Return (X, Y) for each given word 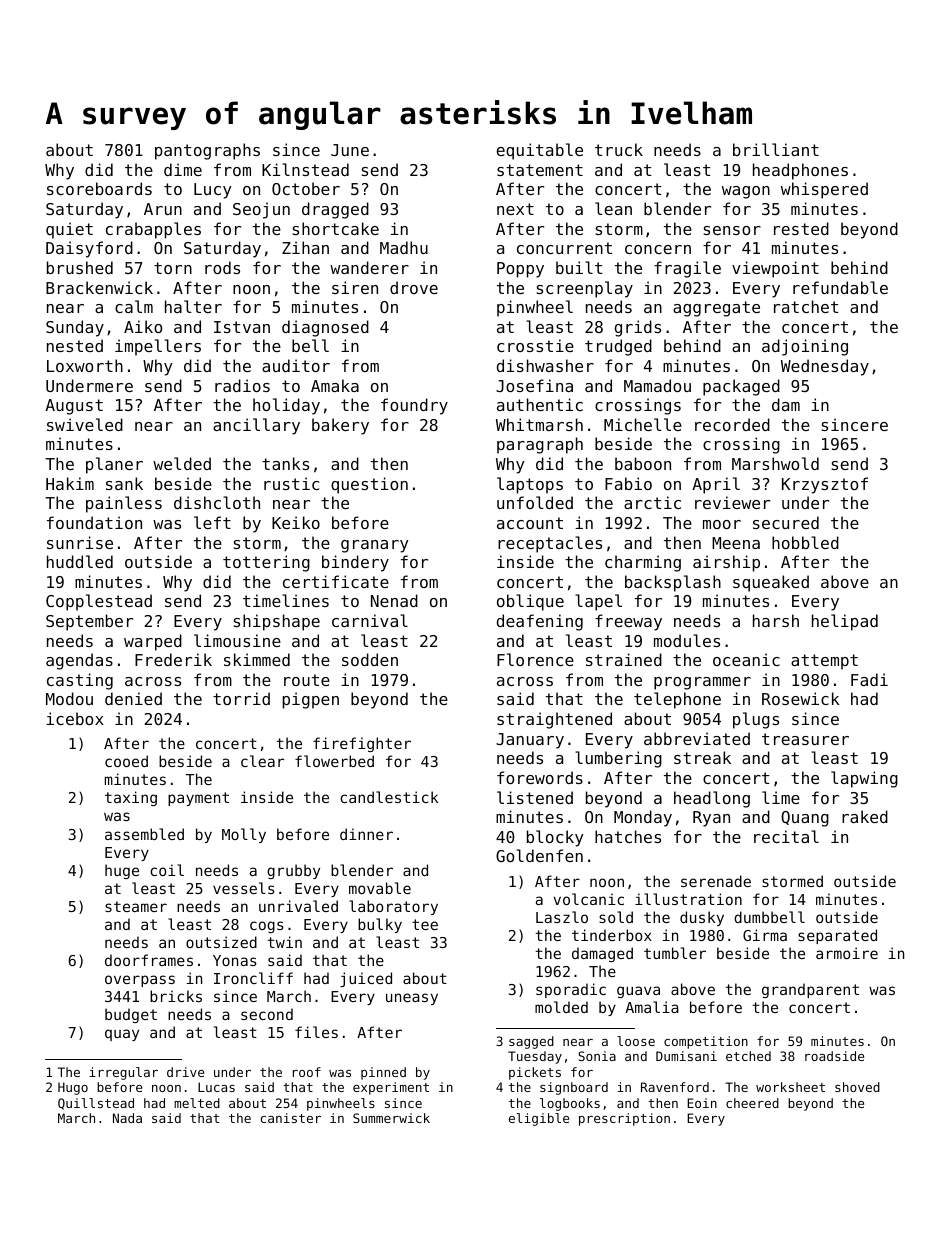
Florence (535, 659)
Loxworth (85, 365)
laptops (530, 485)
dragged (335, 210)
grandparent (810, 990)
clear (262, 761)
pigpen (311, 700)
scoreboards (99, 188)
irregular (123, 1073)
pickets (535, 1073)
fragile (687, 269)
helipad (845, 622)
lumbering (618, 759)
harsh (776, 620)
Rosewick (800, 698)
